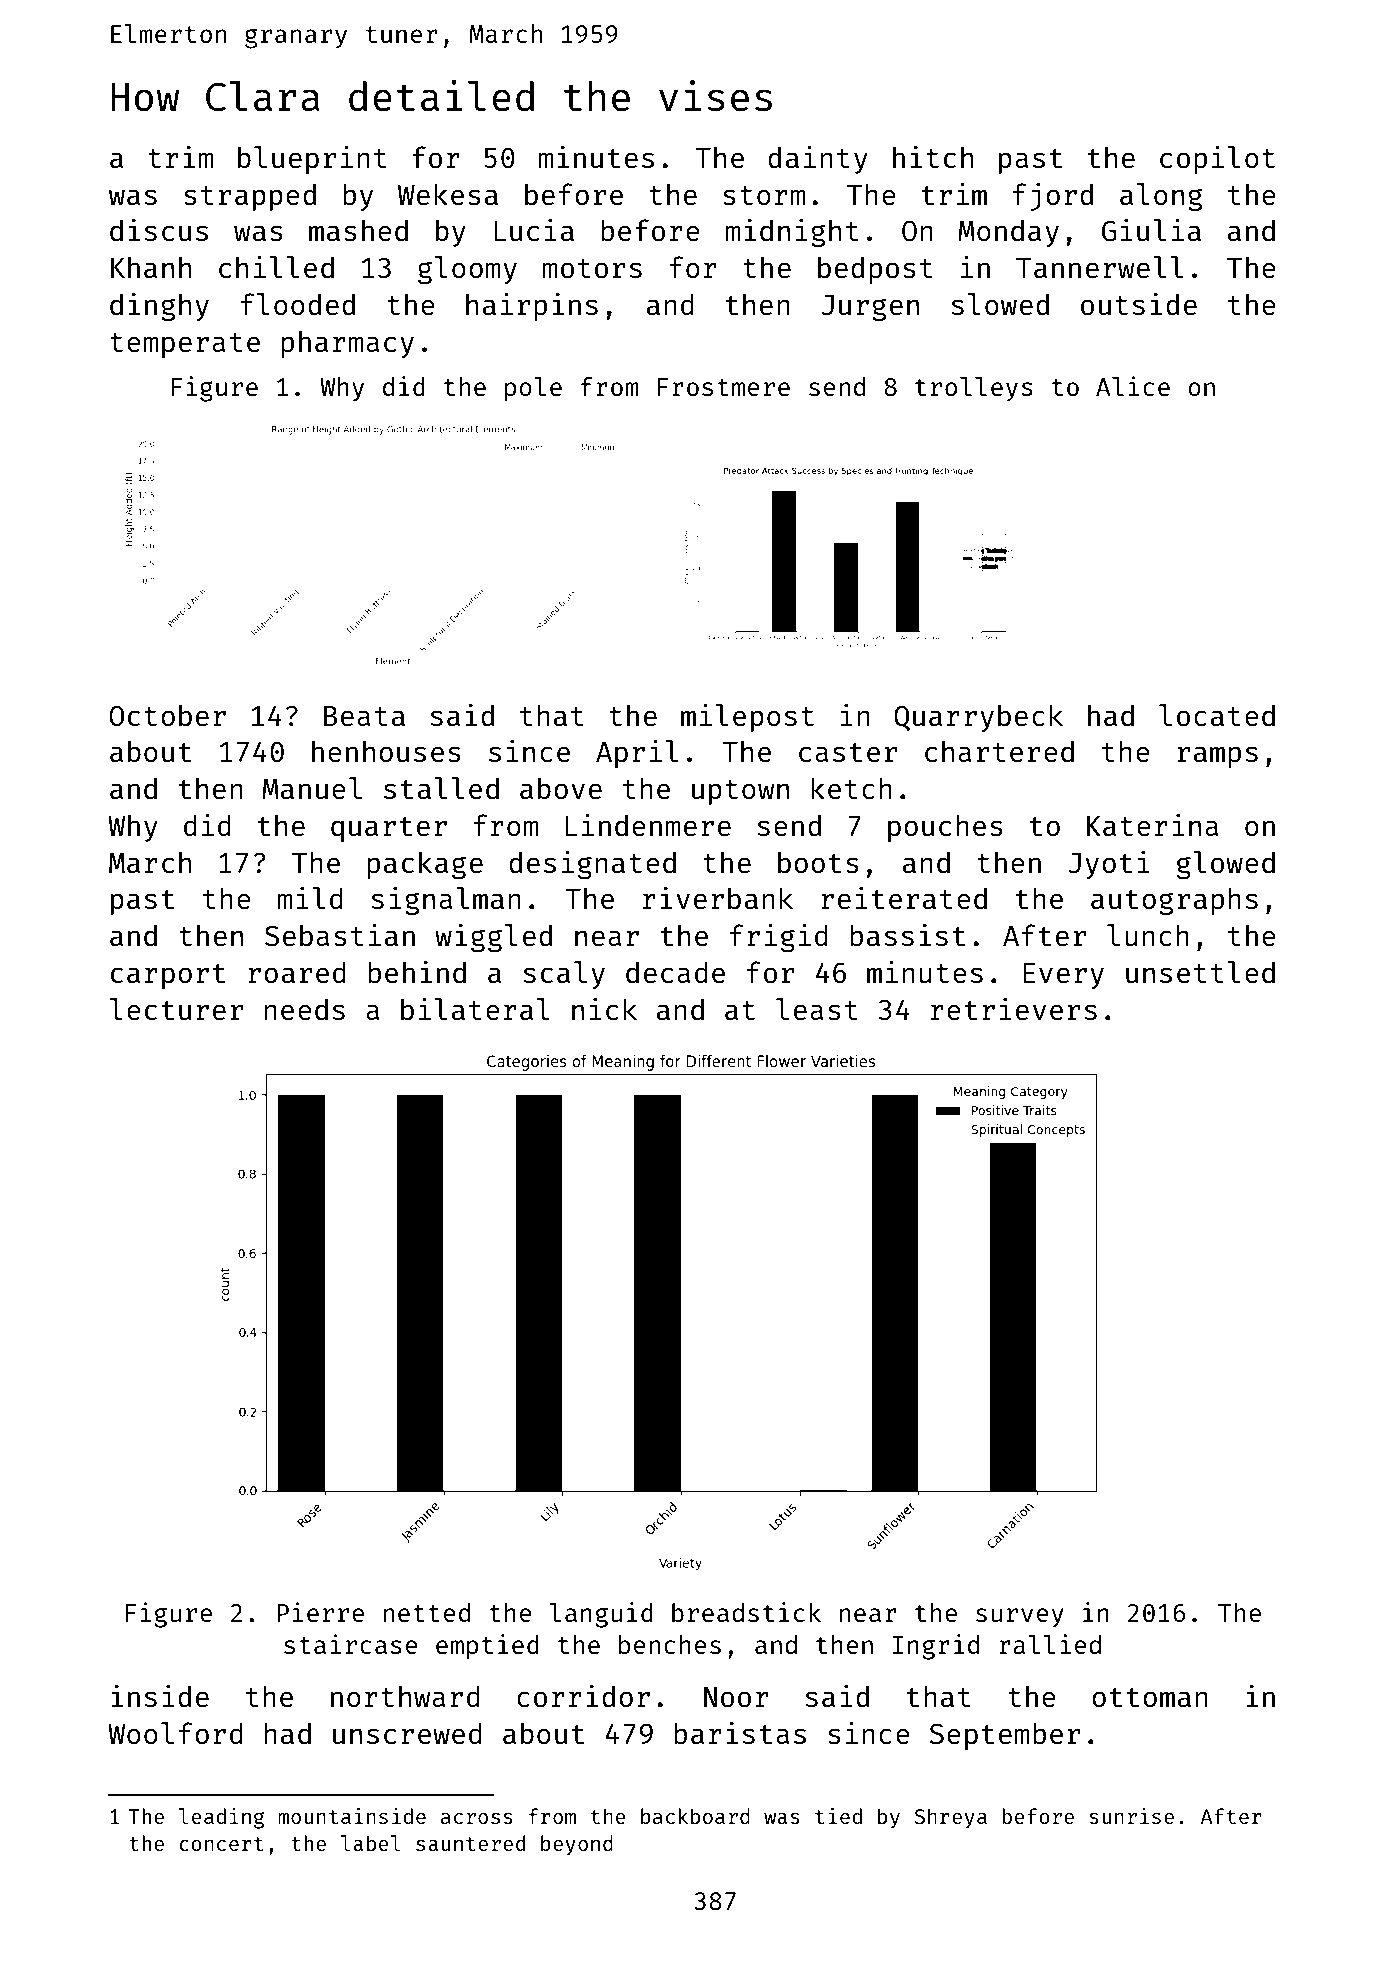  What do you see at coordinates (974, 389) in the page?
I see `trolleys` at bounding box center [974, 389].
